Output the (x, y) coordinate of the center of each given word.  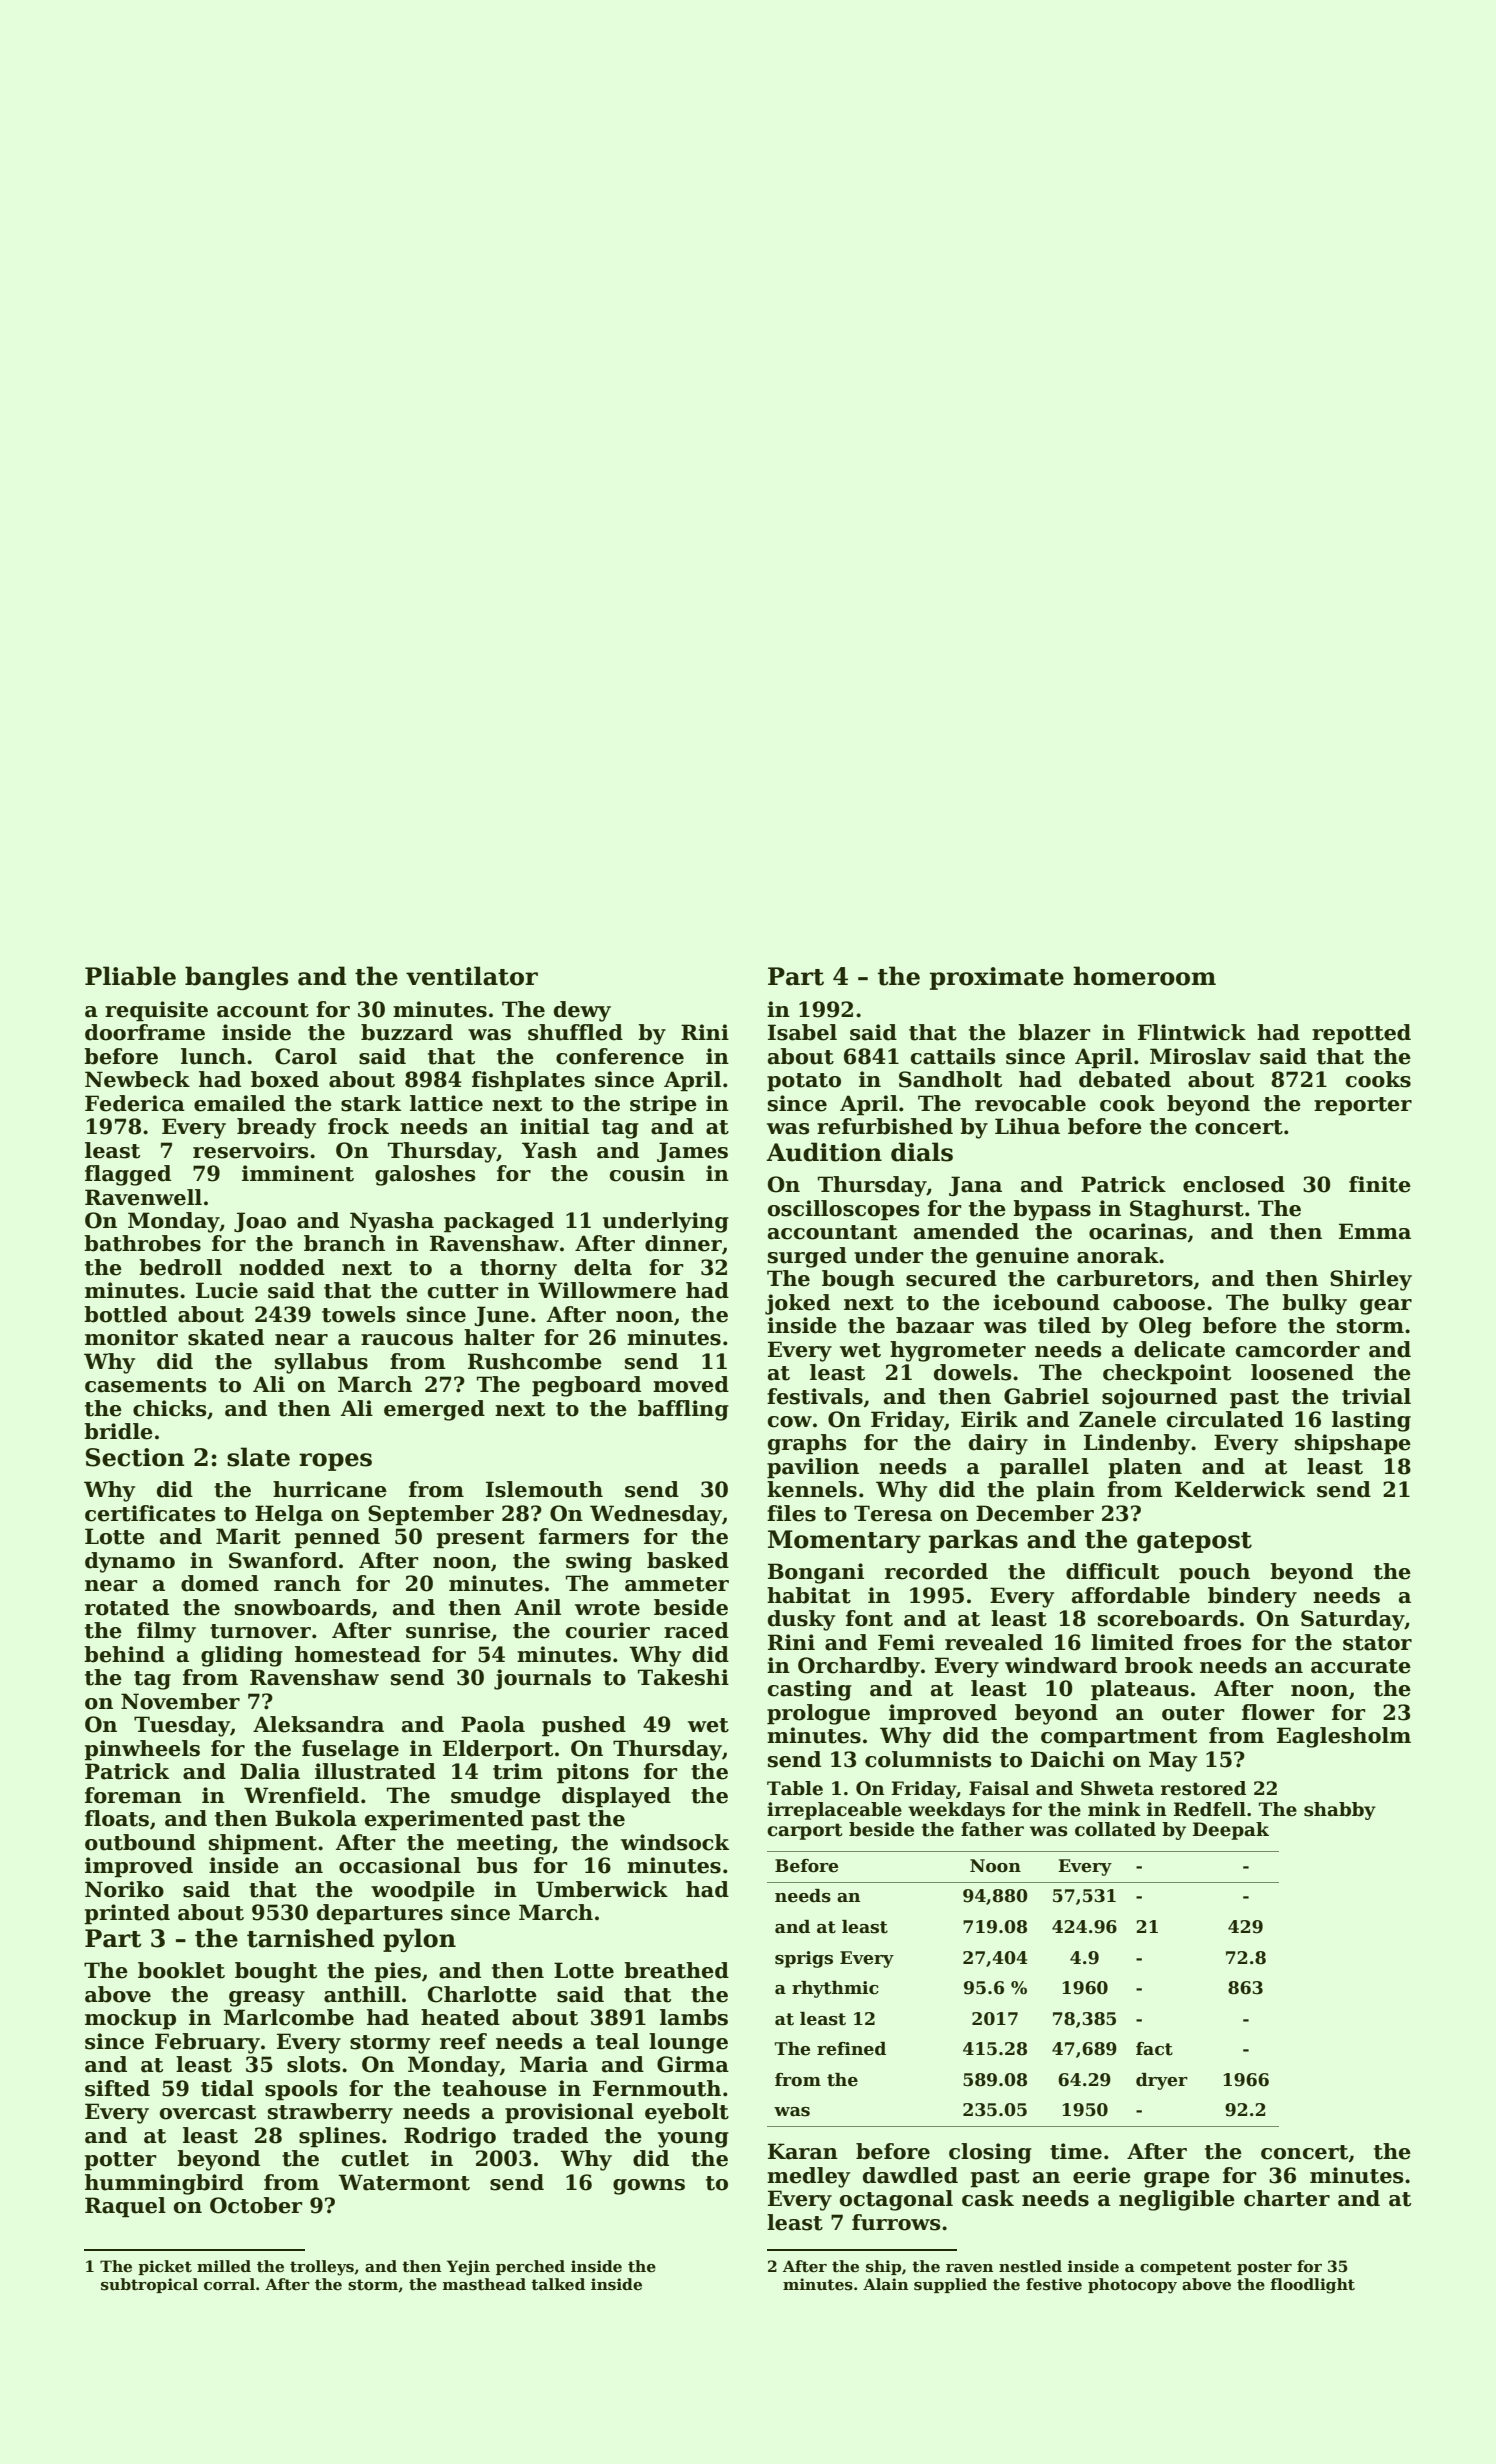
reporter (1363, 1106)
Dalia (270, 1771)
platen (1145, 1468)
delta (603, 1267)
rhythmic (835, 1989)
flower (1278, 1712)
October (256, 2205)
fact (1154, 2049)
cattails (953, 1056)
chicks (170, 1408)
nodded (282, 1267)
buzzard (407, 1032)
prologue (818, 1714)
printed (127, 1914)
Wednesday (656, 1515)
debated (1125, 1079)
